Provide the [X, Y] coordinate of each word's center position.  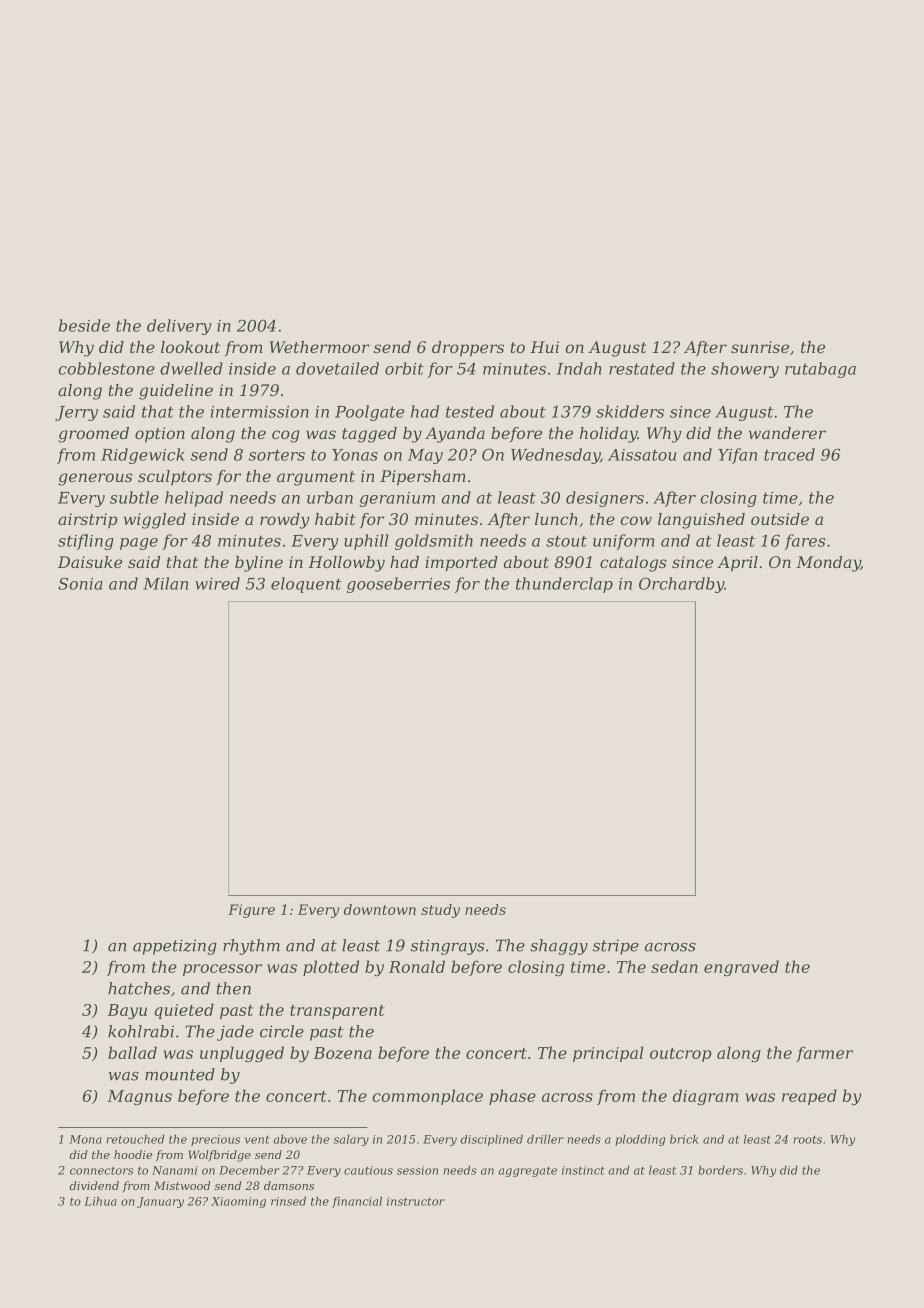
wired [217, 583]
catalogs [633, 564]
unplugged [242, 1054]
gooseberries [398, 585]
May [425, 456]
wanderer [787, 433]
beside [84, 325]
